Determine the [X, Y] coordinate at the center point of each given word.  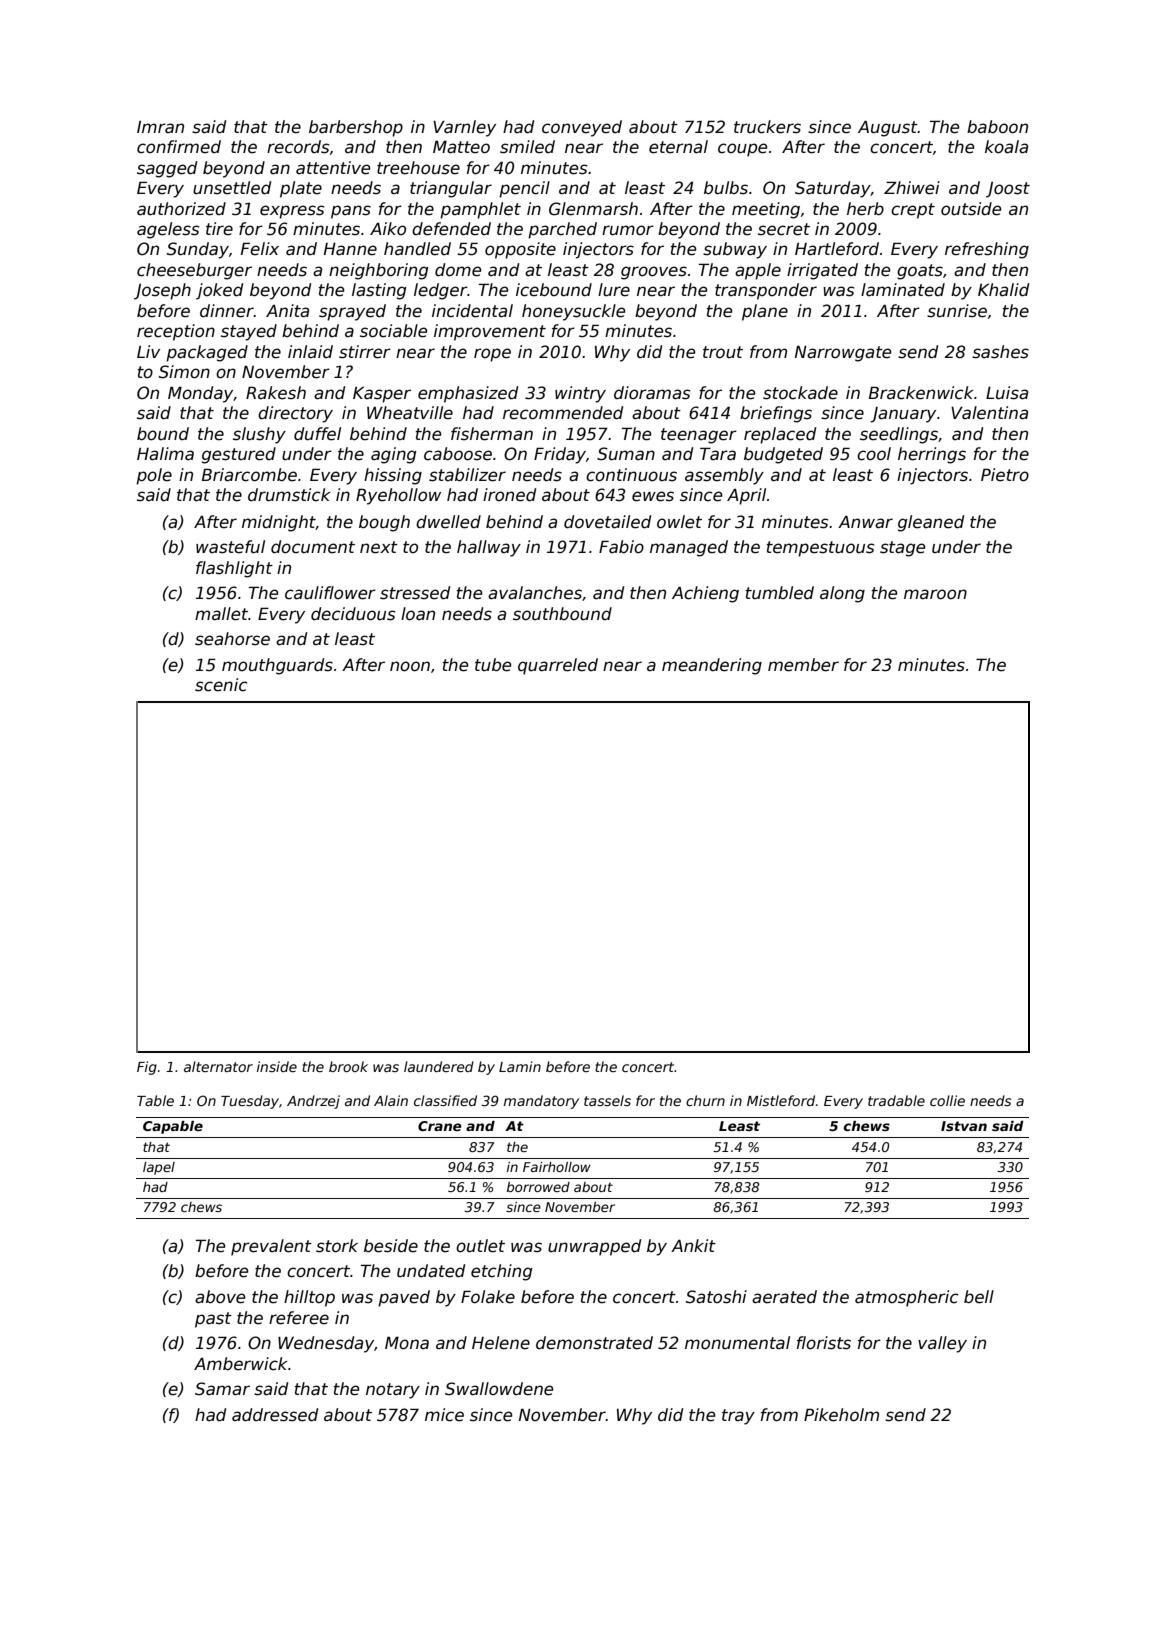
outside [971, 209]
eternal [678, 147]
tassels [607, 1100]
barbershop [356, 128]
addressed [275, 1415]
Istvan [964, 1126]
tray [738, 1417]
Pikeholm [841, 1415]
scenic [221, 685]
